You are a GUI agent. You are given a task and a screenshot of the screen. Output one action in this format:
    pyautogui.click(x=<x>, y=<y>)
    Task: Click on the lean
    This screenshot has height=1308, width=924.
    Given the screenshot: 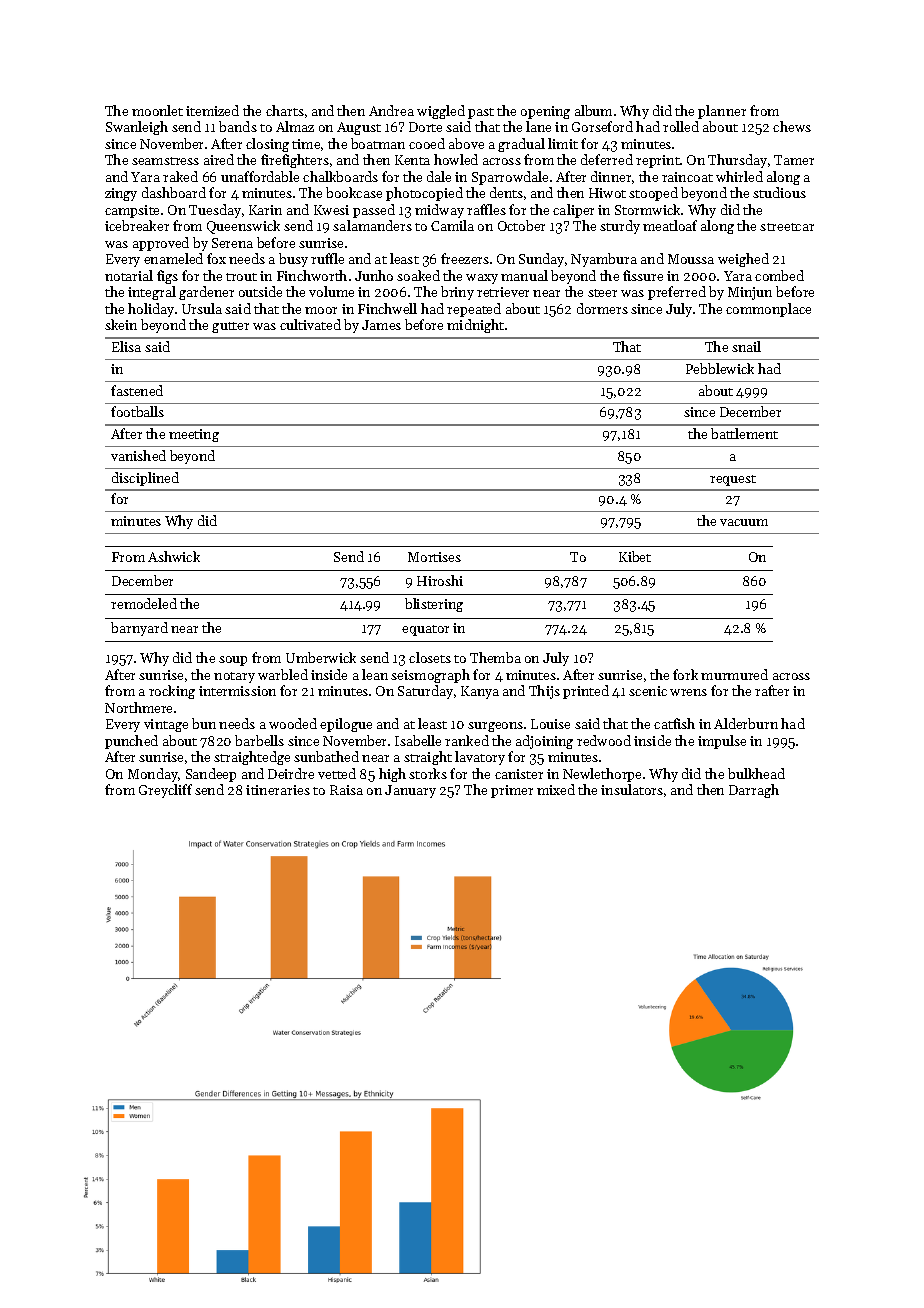 What is the action you would take?
    pyautogui.click(x=375, y=674)
